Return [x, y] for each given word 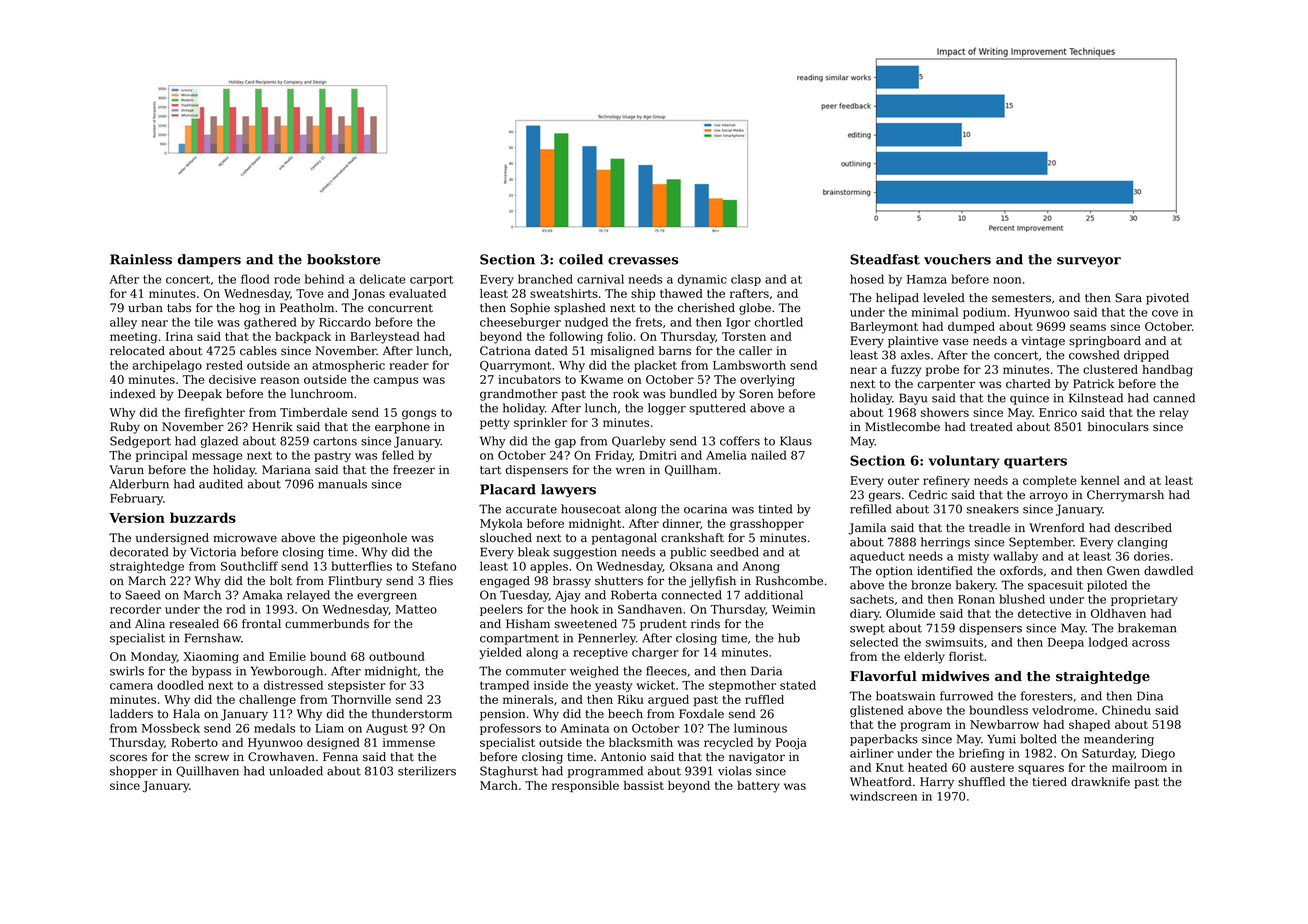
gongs [419, 415]
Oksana [691, 566]
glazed [219, 442]
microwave [245, 538]
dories [1152, 556]
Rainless [141, 259]
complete [1049, 481]
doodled [180, 685]
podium [984, 313]
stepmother [742, 686]
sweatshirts [564, 293]
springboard [1105, 342]
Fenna [340, 756]
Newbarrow [1004, 724]
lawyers [568, 490]
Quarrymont [515, 366]
